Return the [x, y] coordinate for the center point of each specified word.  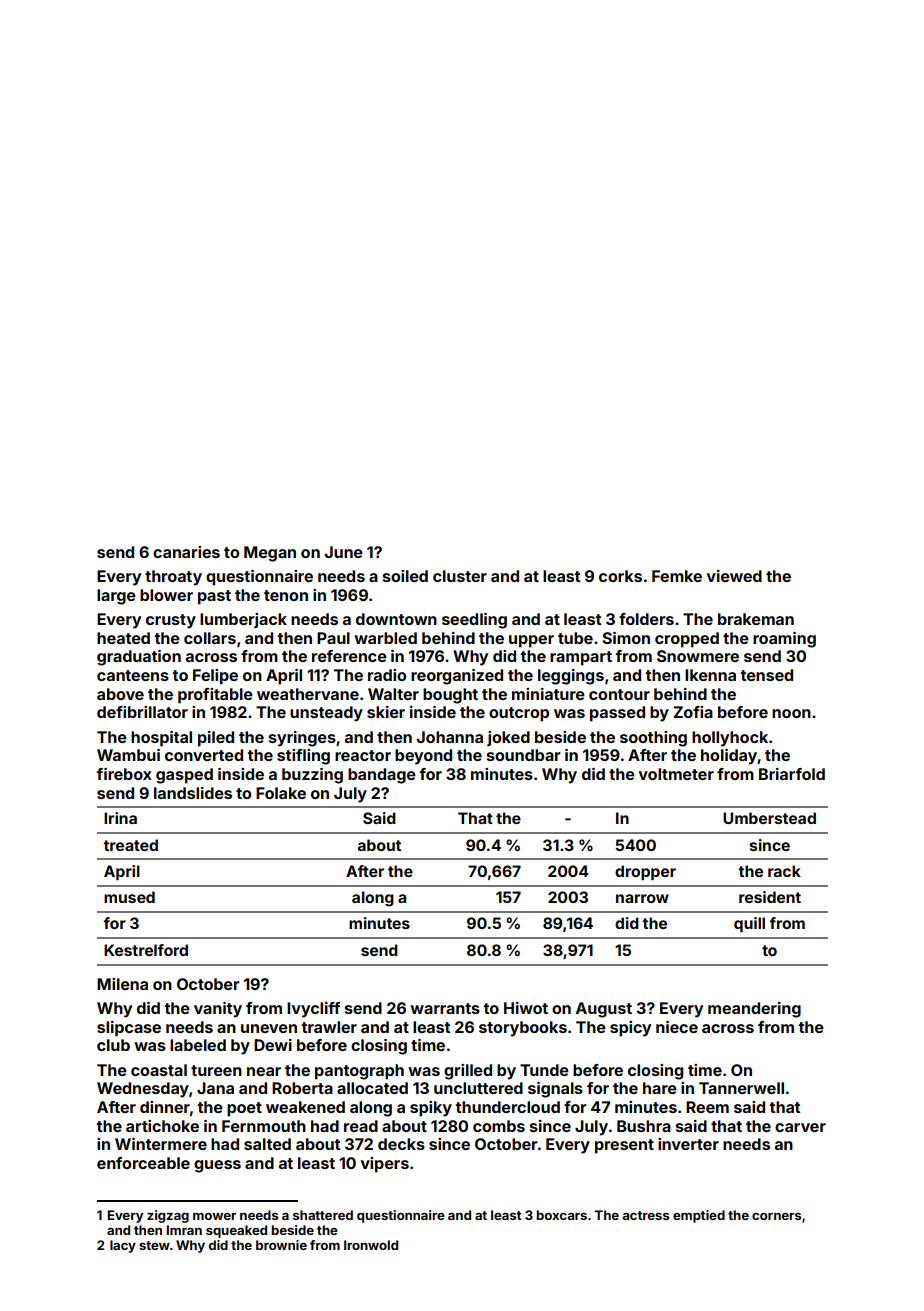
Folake [281, 793]
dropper [645, 872]
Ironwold [371, 1245]
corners [776, 1216]
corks [620, 576]
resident [770, 897]
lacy [123, 1246]
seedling [474, 621]
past [214, 597]
